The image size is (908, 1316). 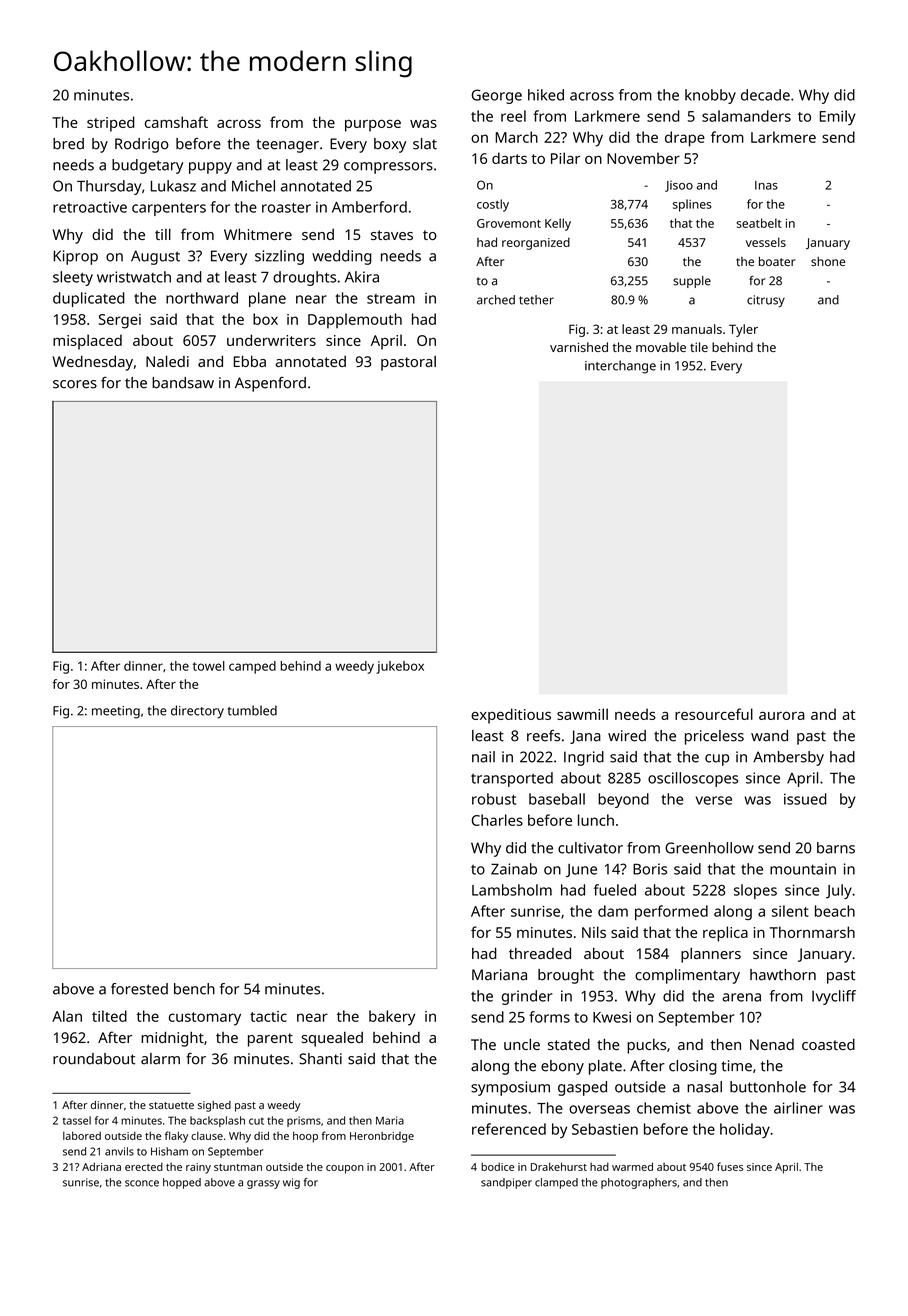 What do you see at coordinates (176, 122) in the page?
I see `camshaft` at bounding box center [176, 122].
